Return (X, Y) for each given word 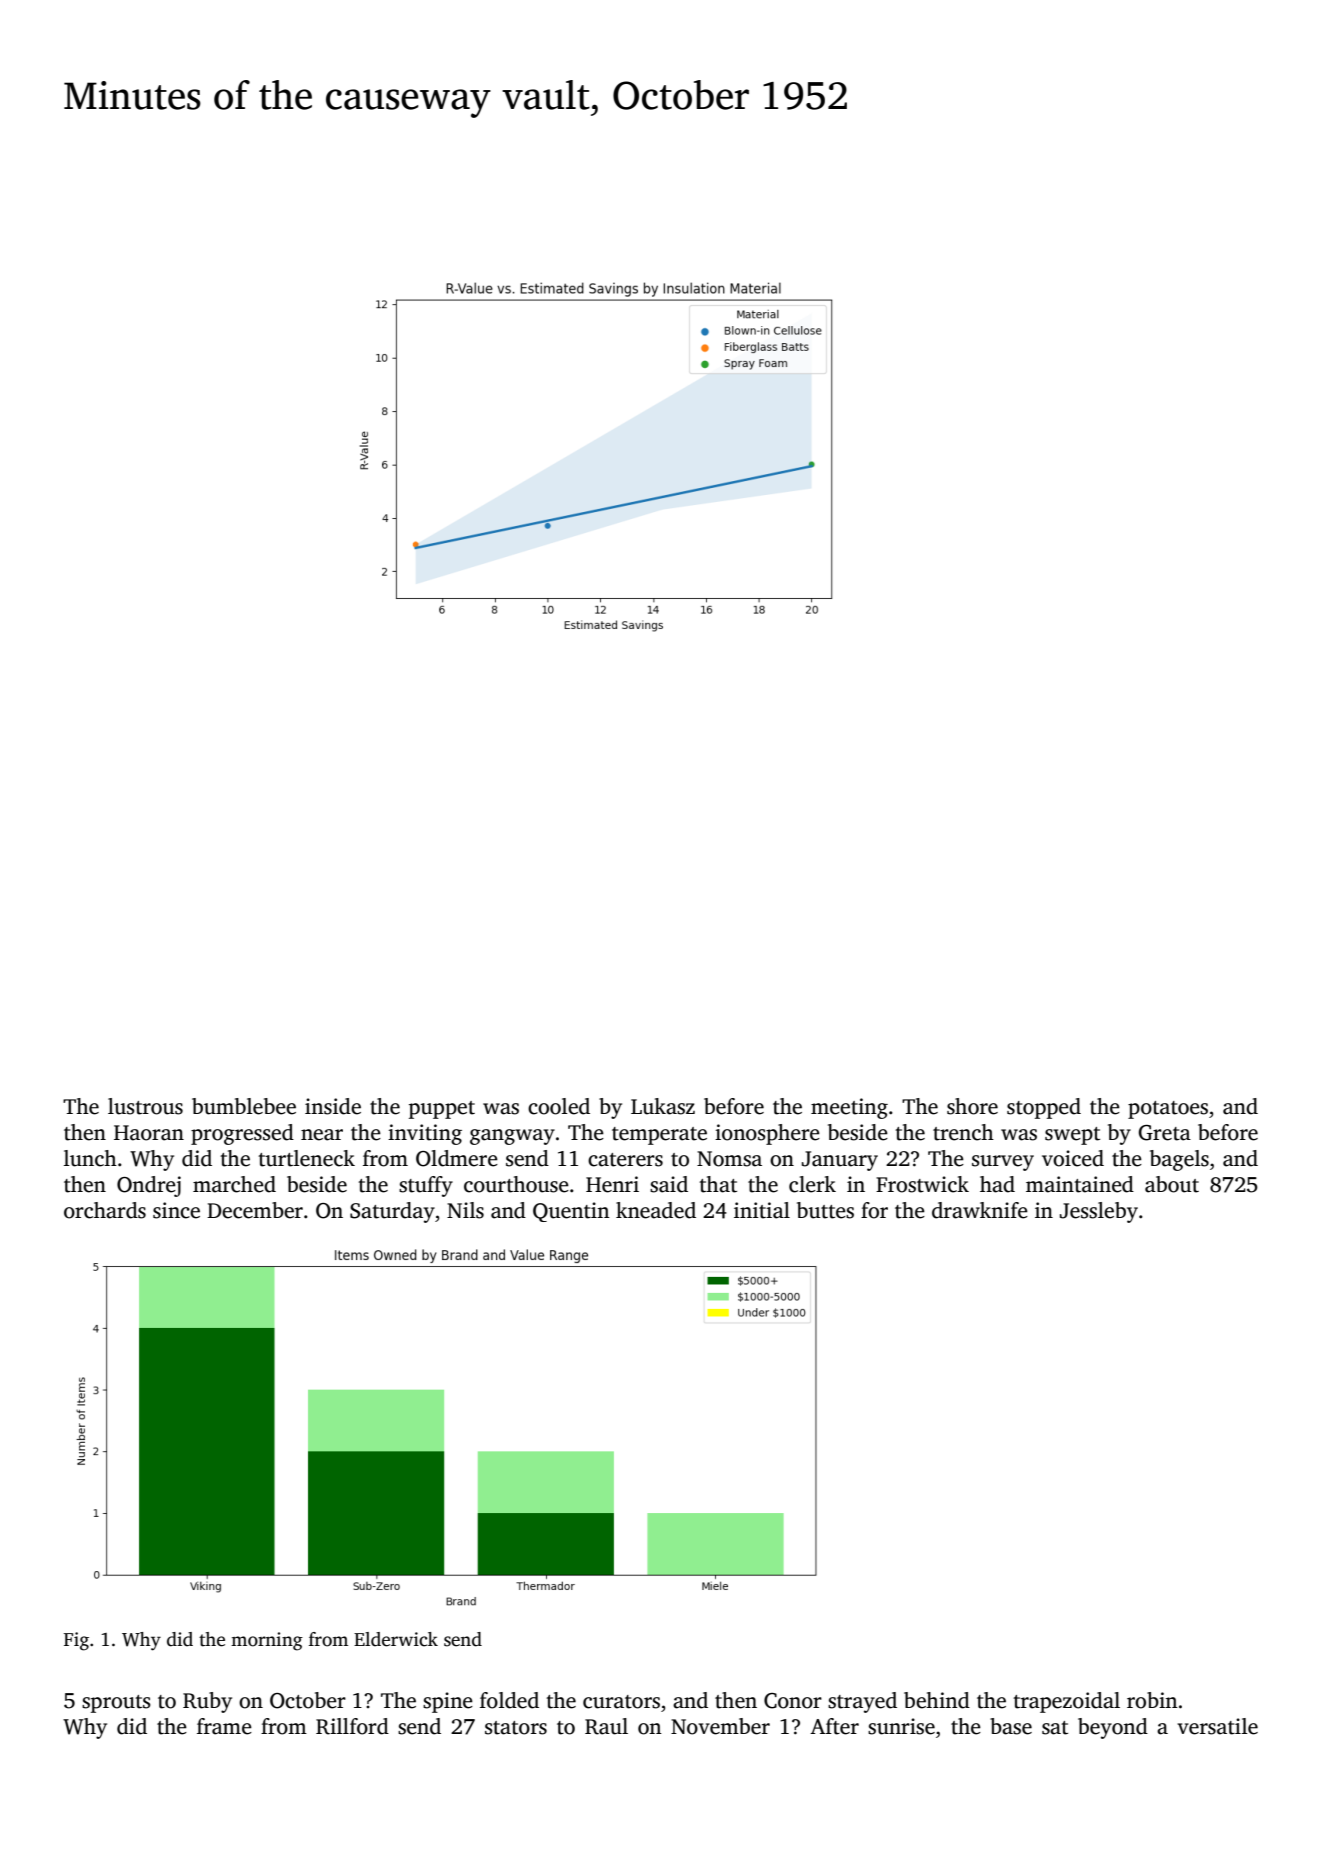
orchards (105, 1210)
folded (509, 1700)
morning (267, 1641)
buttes (825, 1210)
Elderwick (396, 1639)
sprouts (116, 1704)
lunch (90, 1158)
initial (762, 1210)
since (176, 1210)
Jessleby (1099, 1212)
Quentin (571, 1212)
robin (1152, 1700)
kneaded (656, 1210)
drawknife (980, 1210)
